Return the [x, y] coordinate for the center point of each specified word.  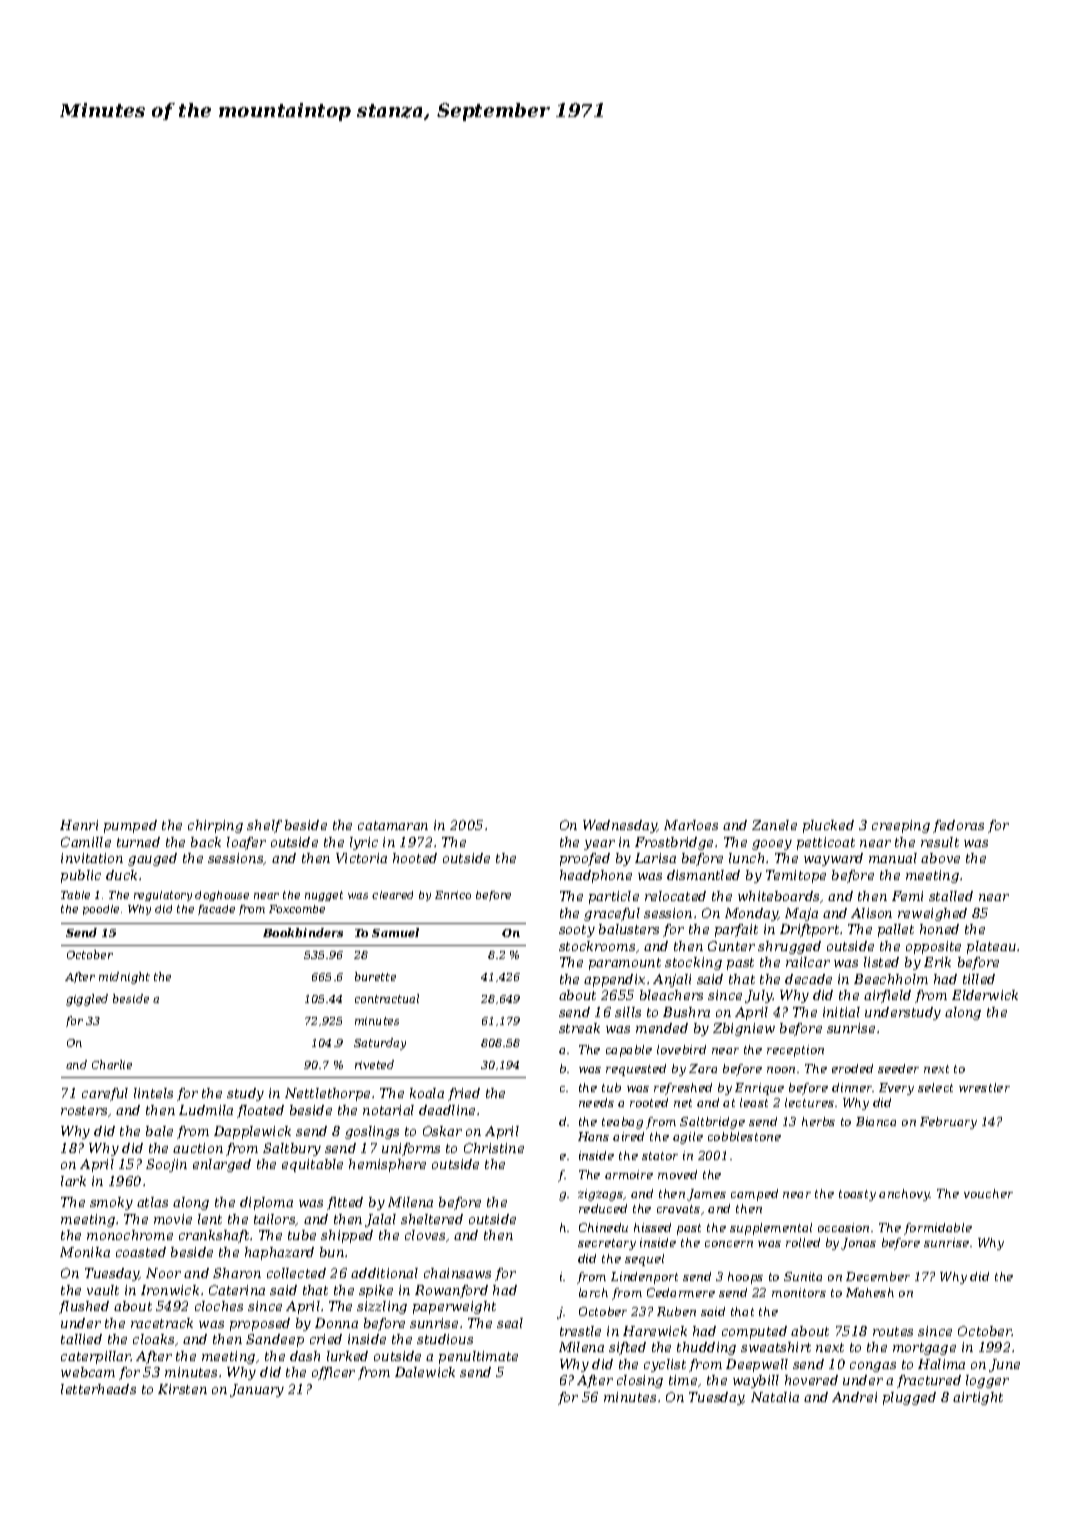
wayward [833, 859]
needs [596, 1102]
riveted [374, 1064]
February [948, 1123]
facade [216, 910]
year [599, 845]
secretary [607, 1244]
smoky [111, 1203]
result [940, 842]
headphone [596, 876]
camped [754, 1195]
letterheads [98, 1389]
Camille [86, 842]
